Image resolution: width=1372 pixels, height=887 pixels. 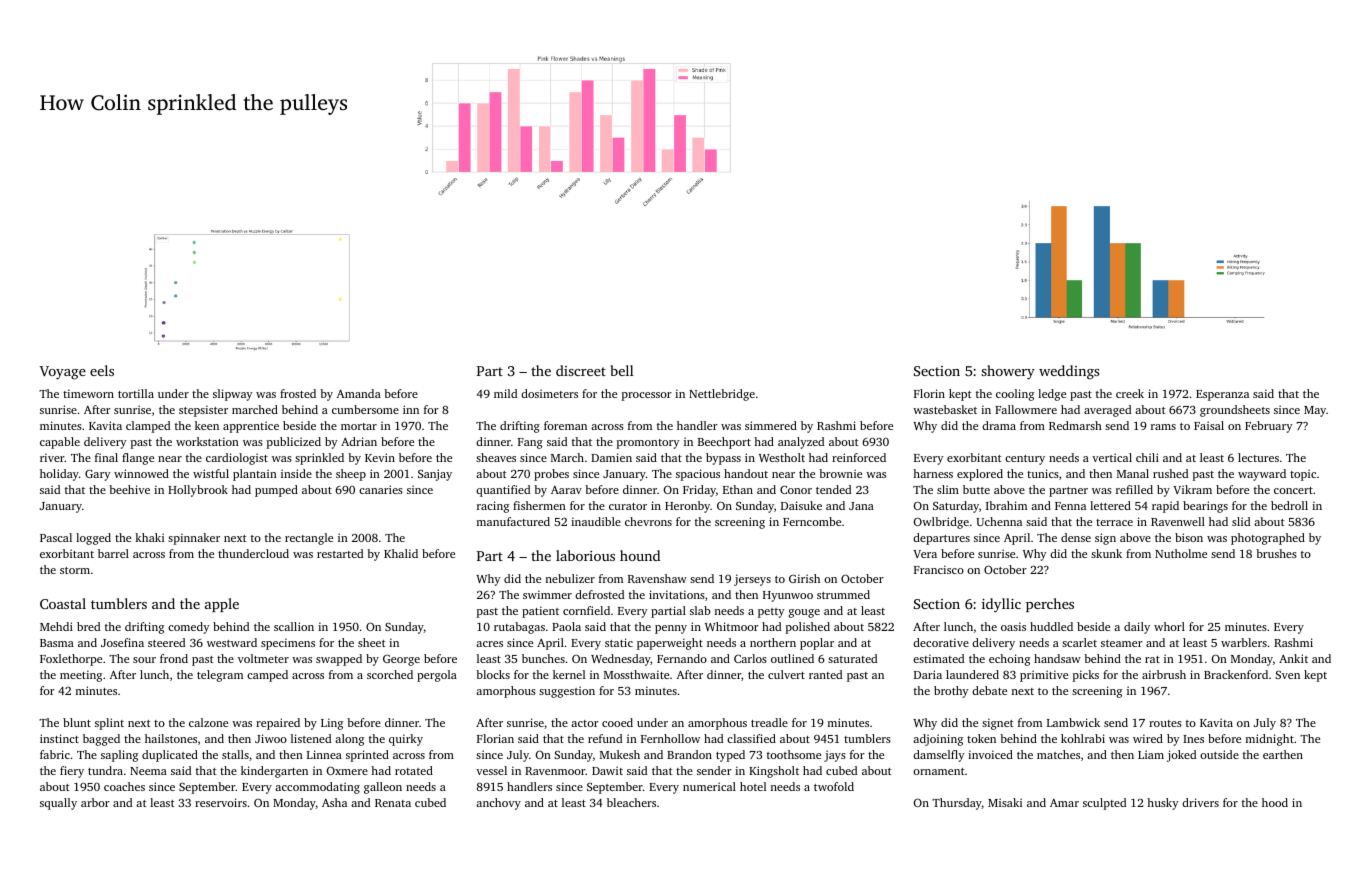 What do you see at coordinates (569, 674) in the screenshot?
I see `kernel` at bounding box center [569, 674].
